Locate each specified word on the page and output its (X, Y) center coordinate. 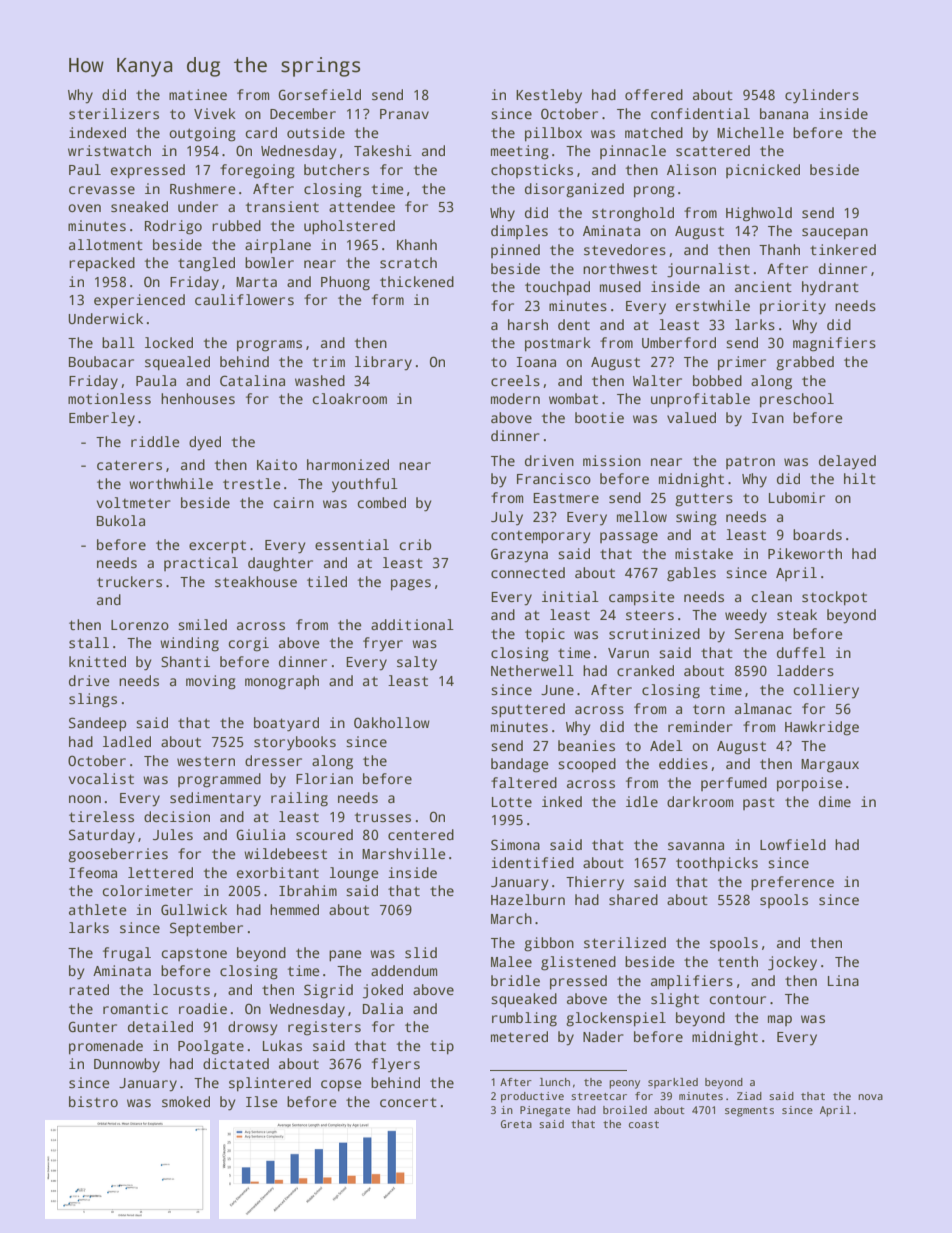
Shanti (185, 661)
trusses (383, 817)
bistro (93, 1101)
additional (412, 624)
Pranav (404, 114)
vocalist (101, 778)
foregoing (257, 171)
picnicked (763, 171)
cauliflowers (244, 299)
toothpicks (717, 864)
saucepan (835, 234)
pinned (515, 251)
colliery (826, 691)
